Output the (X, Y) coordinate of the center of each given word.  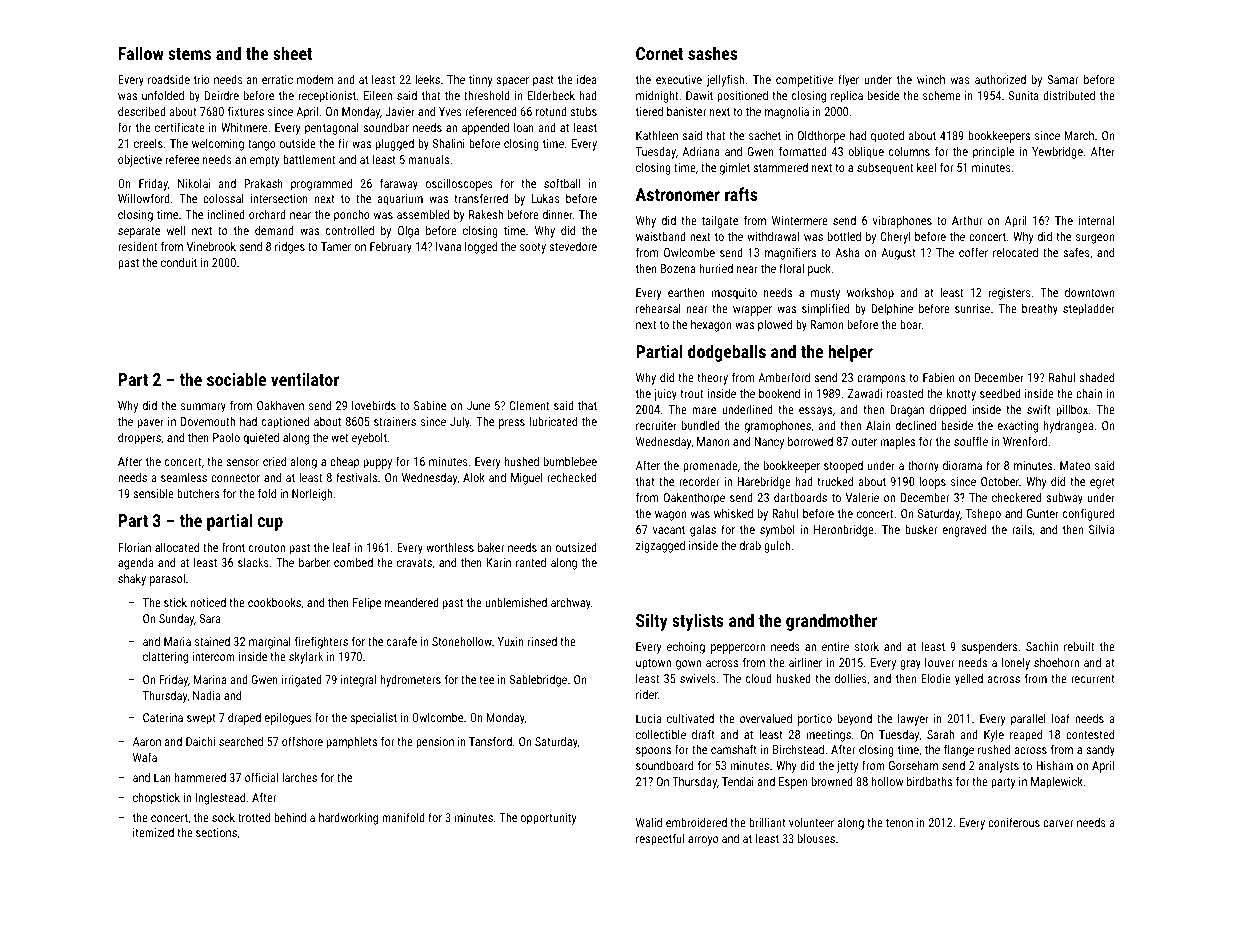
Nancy (769, 443)
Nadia (206, 695)
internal (1096, 220)
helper (850, 353)
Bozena (678, 268)
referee (182, 159)
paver (151, 424)
